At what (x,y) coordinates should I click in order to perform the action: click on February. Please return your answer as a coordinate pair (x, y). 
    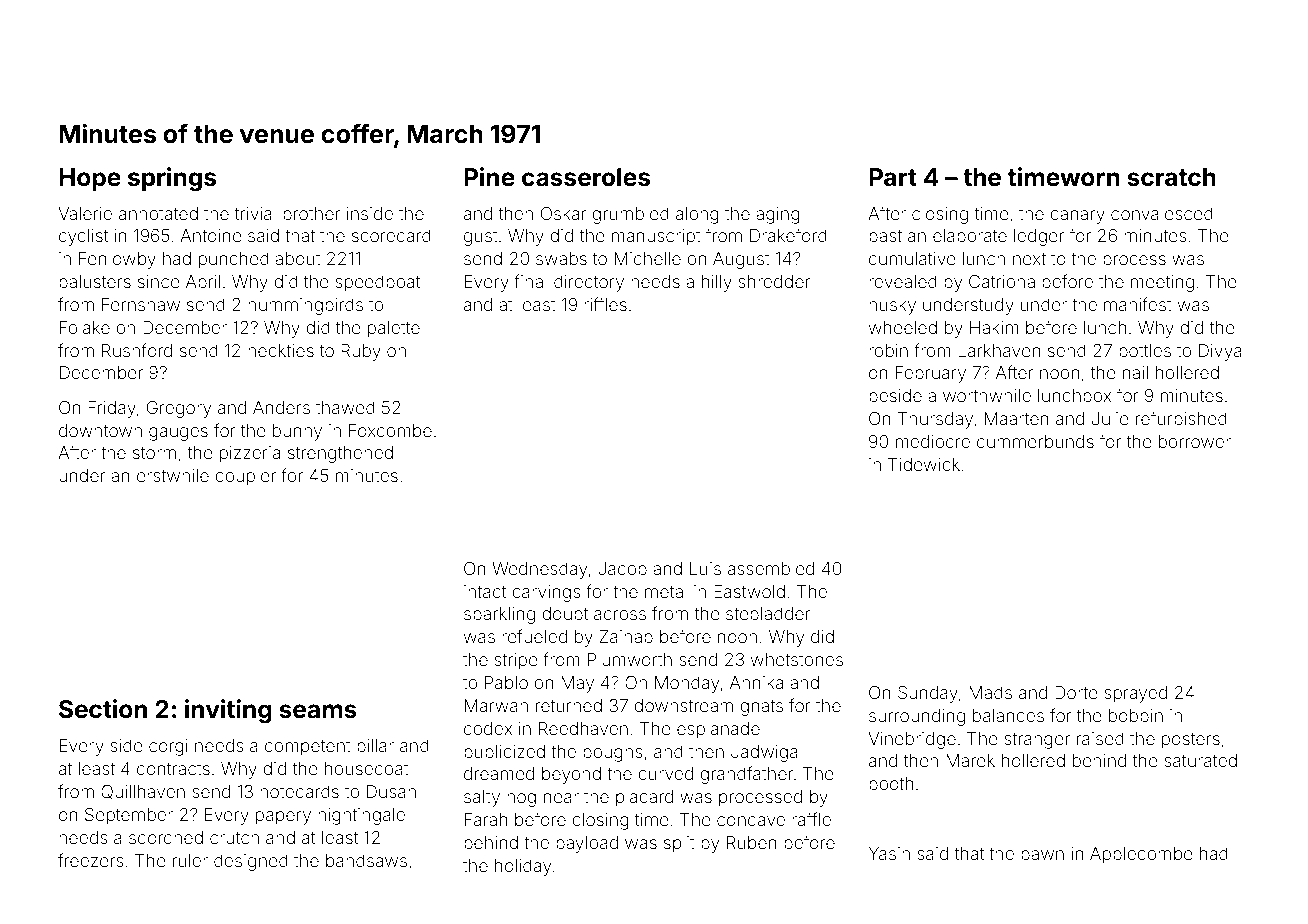
    Looking at the image, I should click on (931, 374).
